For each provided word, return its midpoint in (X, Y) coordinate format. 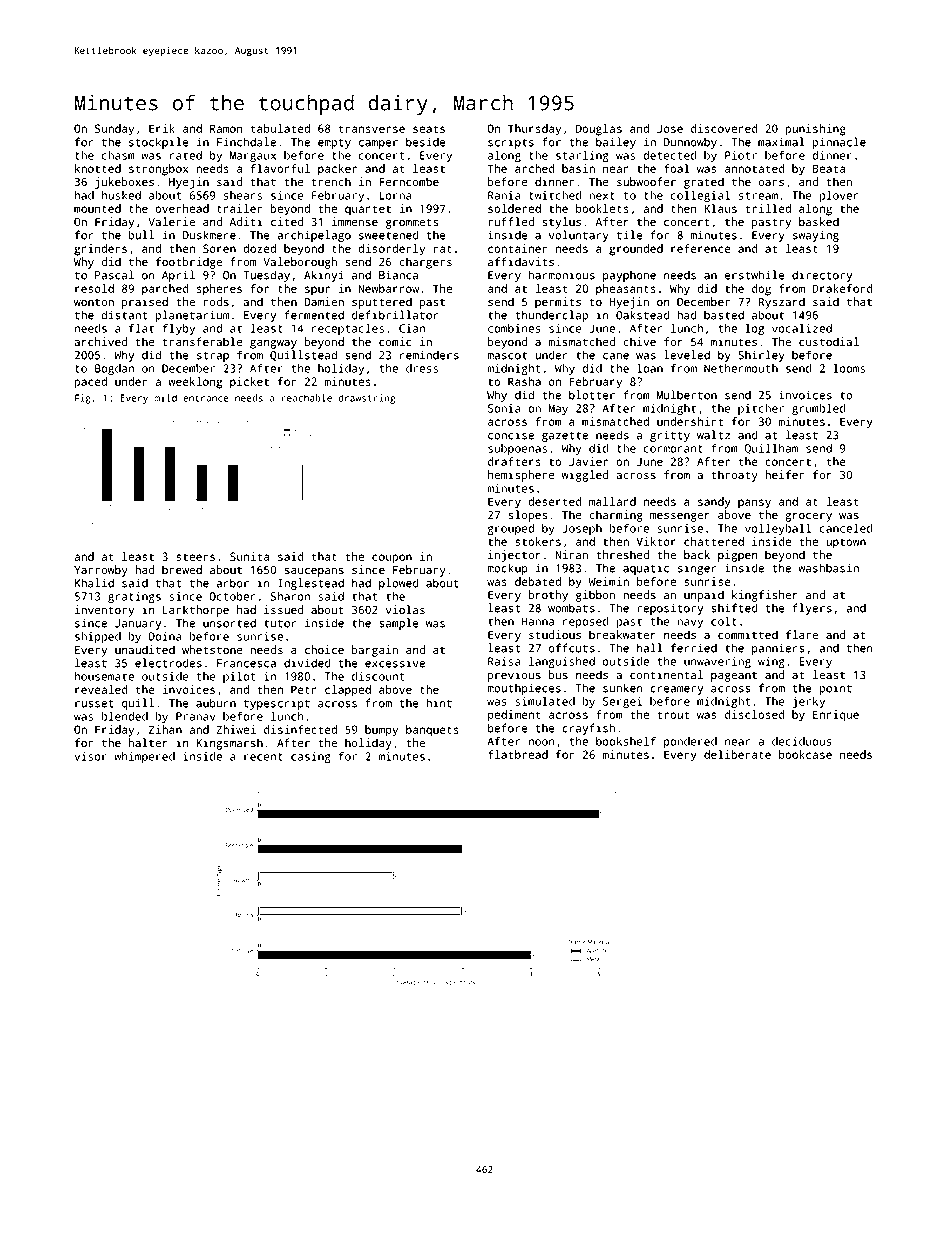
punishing (815, 130)
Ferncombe (409, 182)
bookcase (805, 754)
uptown (846, 543)
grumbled (819, 409)
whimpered (144, 757)
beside (426, 142)
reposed (586, 622)
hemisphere (521, 476)
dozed (259, 248)
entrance (206, 398)
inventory (104, 611)
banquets (432, 731)
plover (839, 196)
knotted (98, 168)
